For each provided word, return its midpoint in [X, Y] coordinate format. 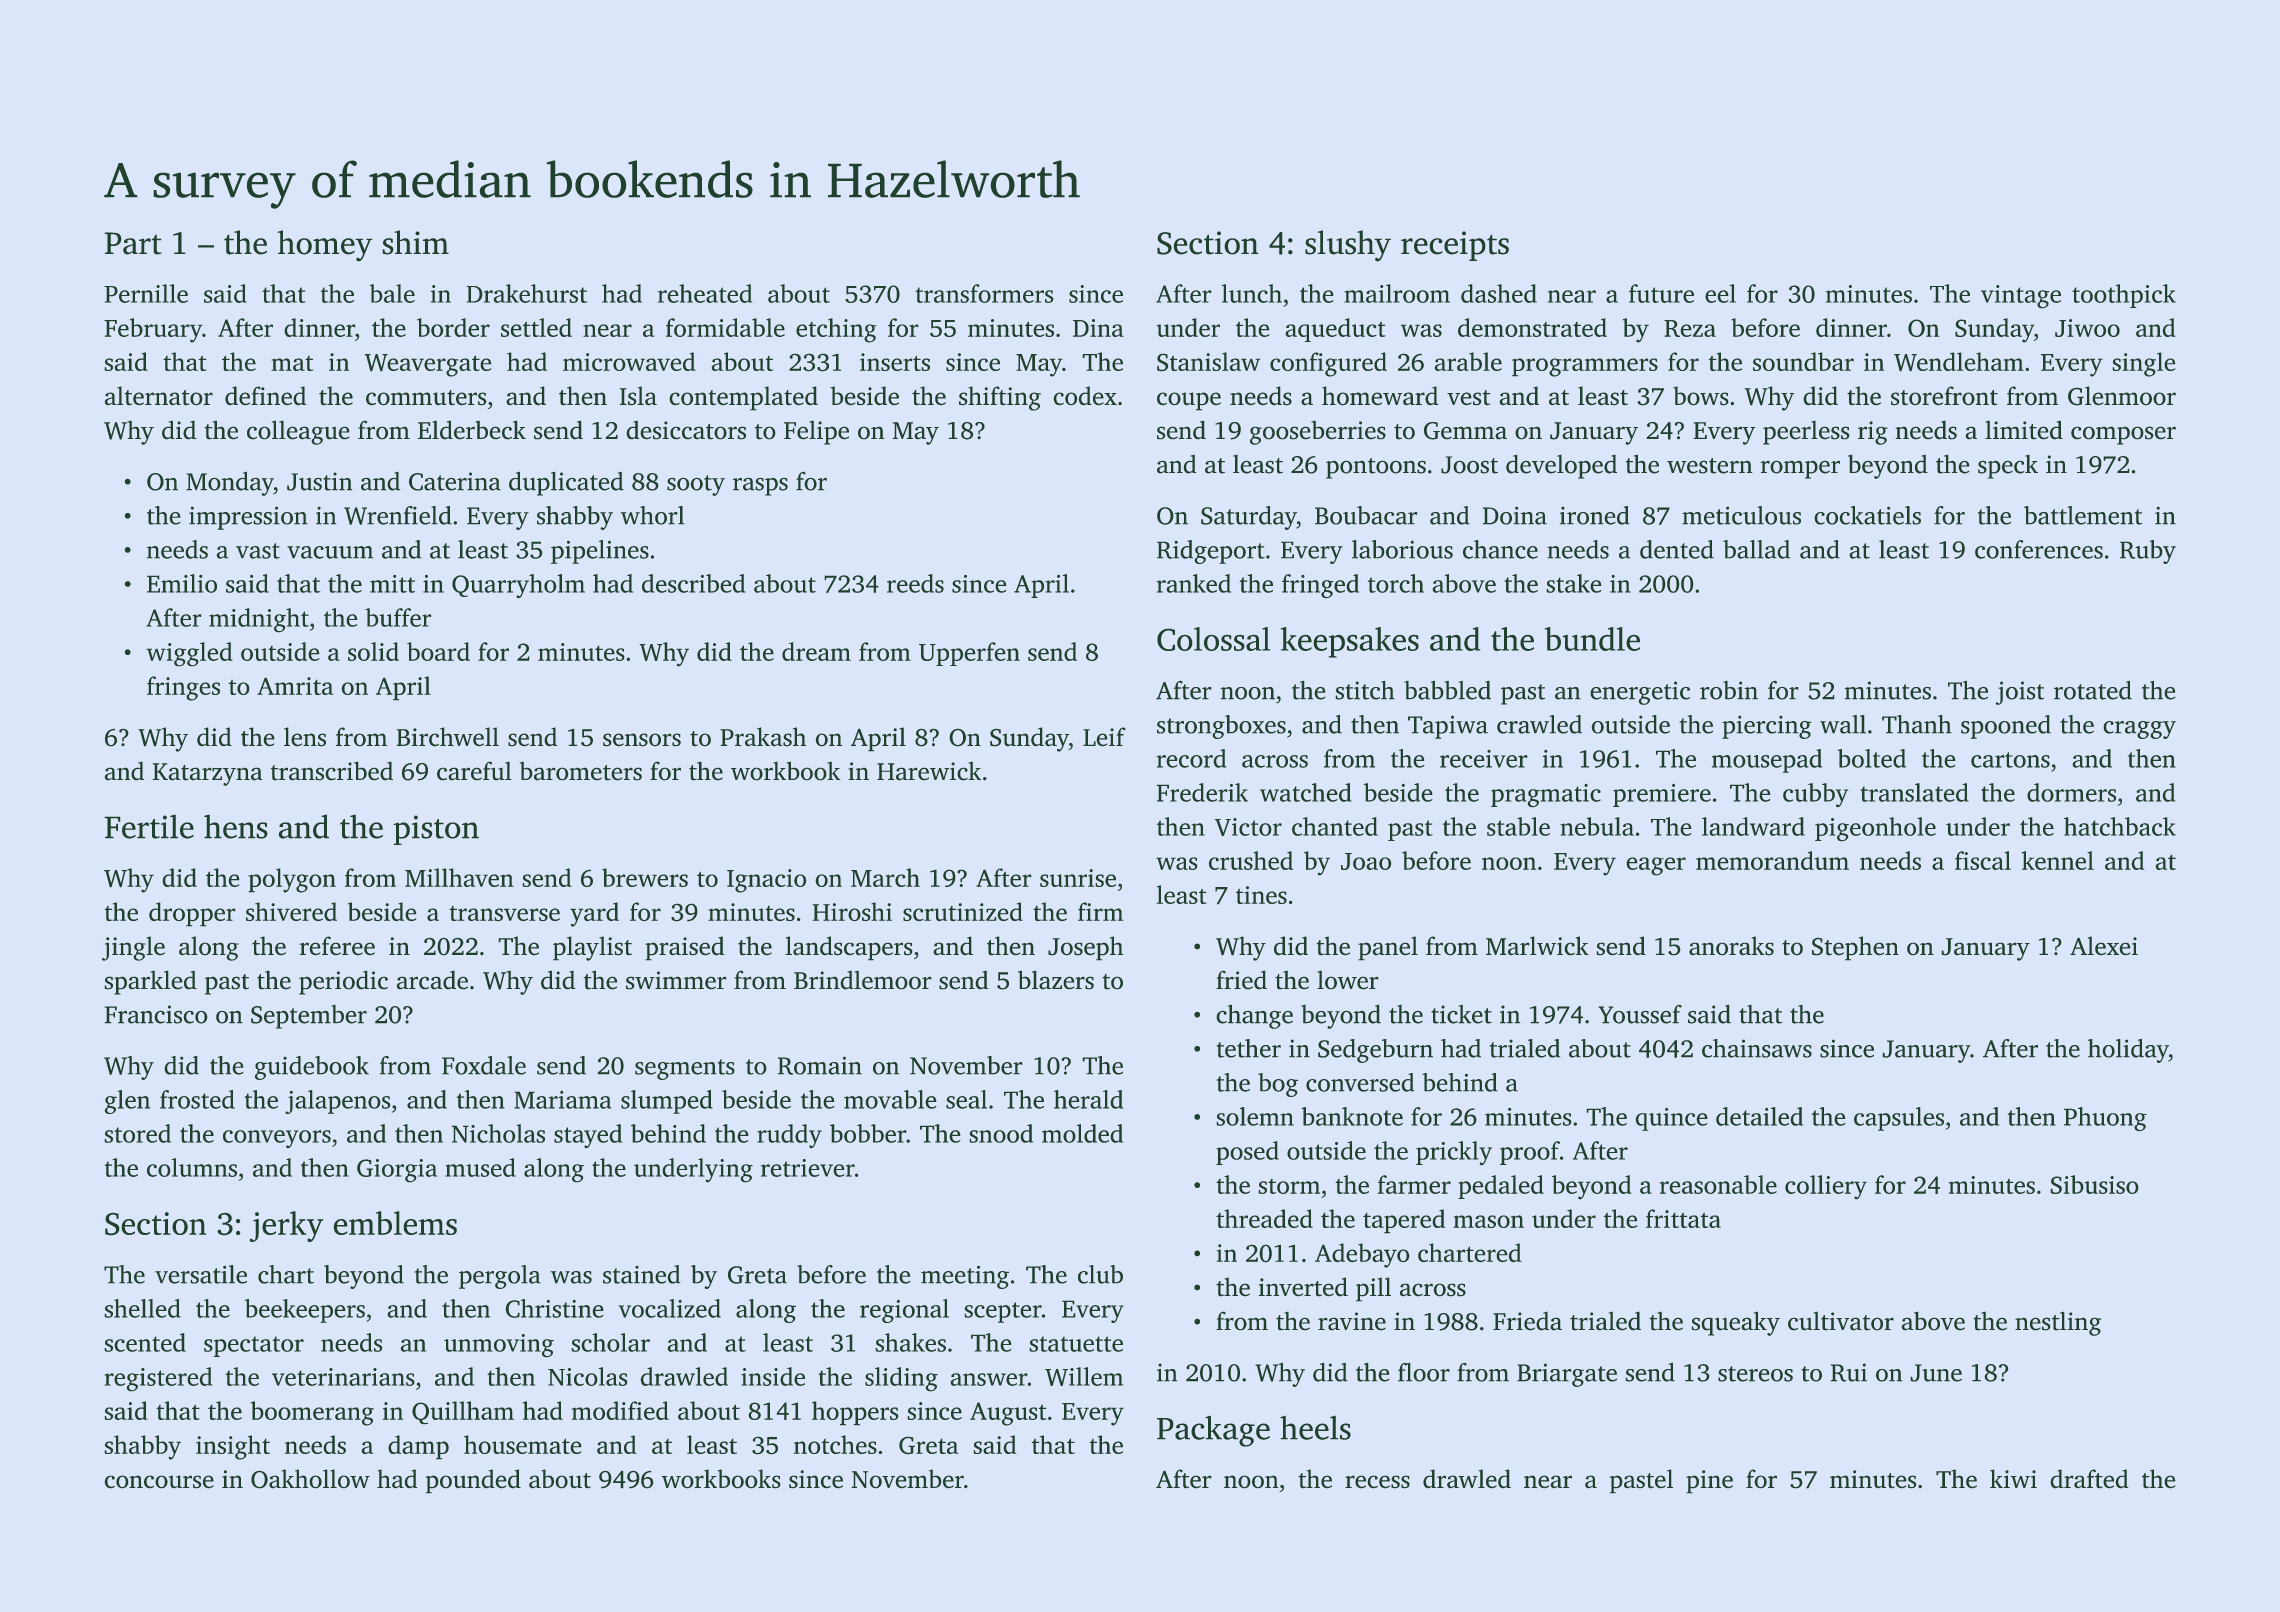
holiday [2128, 1051]
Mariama [562, 1100]
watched [1305, 792]
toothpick [2124, 296]
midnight [259, 620]
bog [1278, 1085]
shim [416, 242]
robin [1729, 690]
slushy [1348, 245]
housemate [522, 1444]
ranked [1194, 583]
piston [436, 830]
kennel [2058, 860]
